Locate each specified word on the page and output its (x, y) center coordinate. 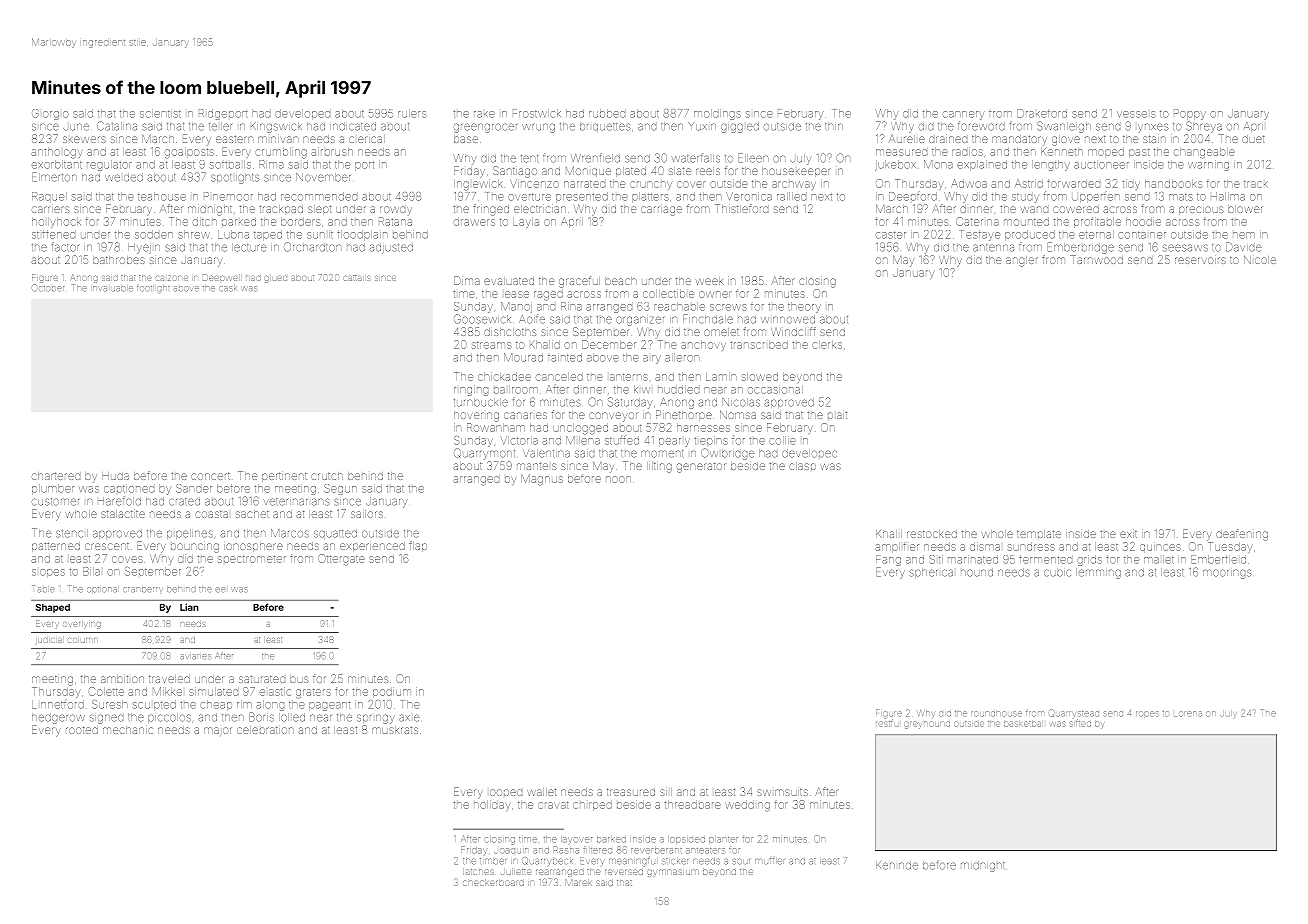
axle (409, 718)
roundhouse (996, 713)
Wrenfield (595, 158)
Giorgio (50, 114)
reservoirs (1200, 260)
